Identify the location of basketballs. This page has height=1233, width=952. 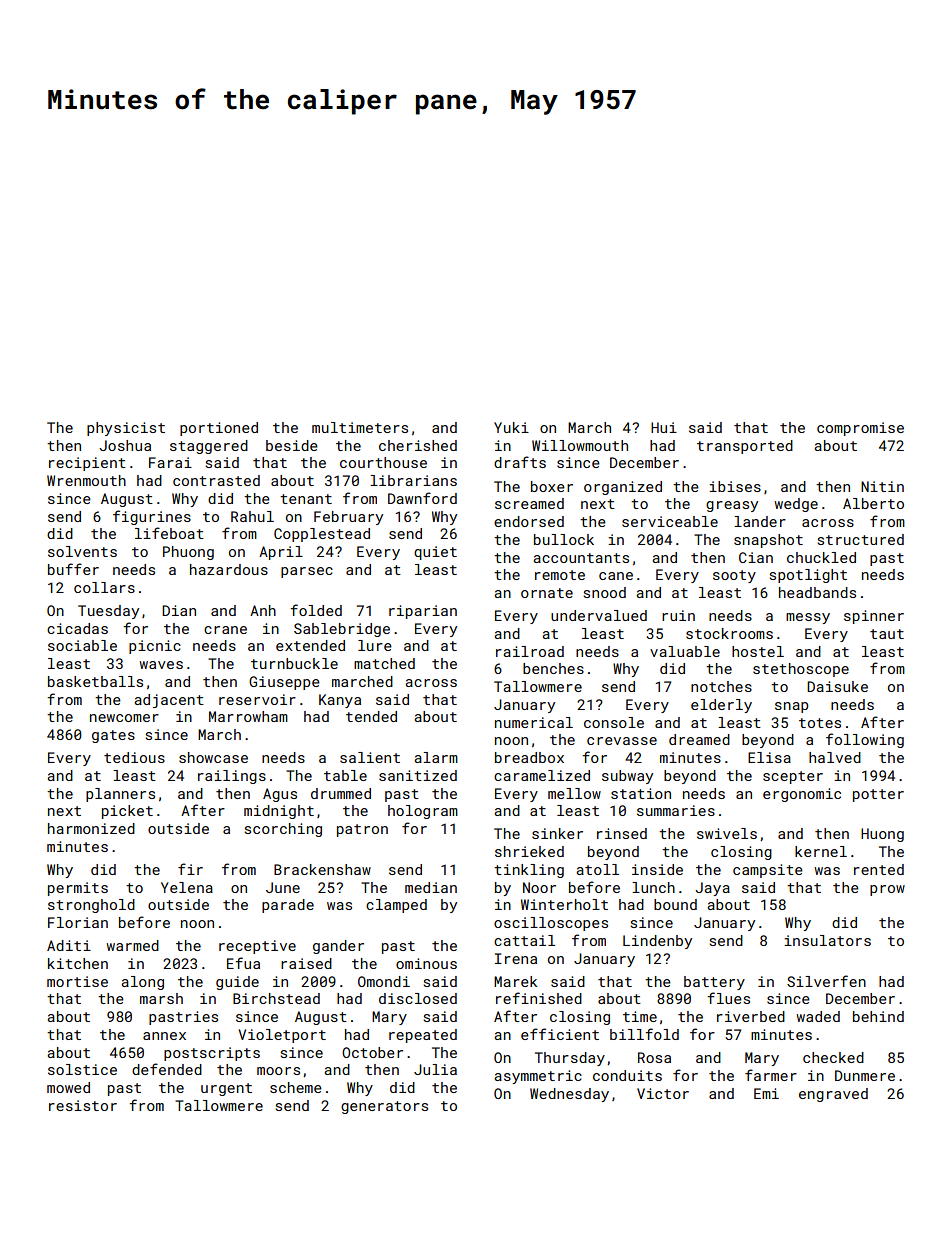
(95, 681).
